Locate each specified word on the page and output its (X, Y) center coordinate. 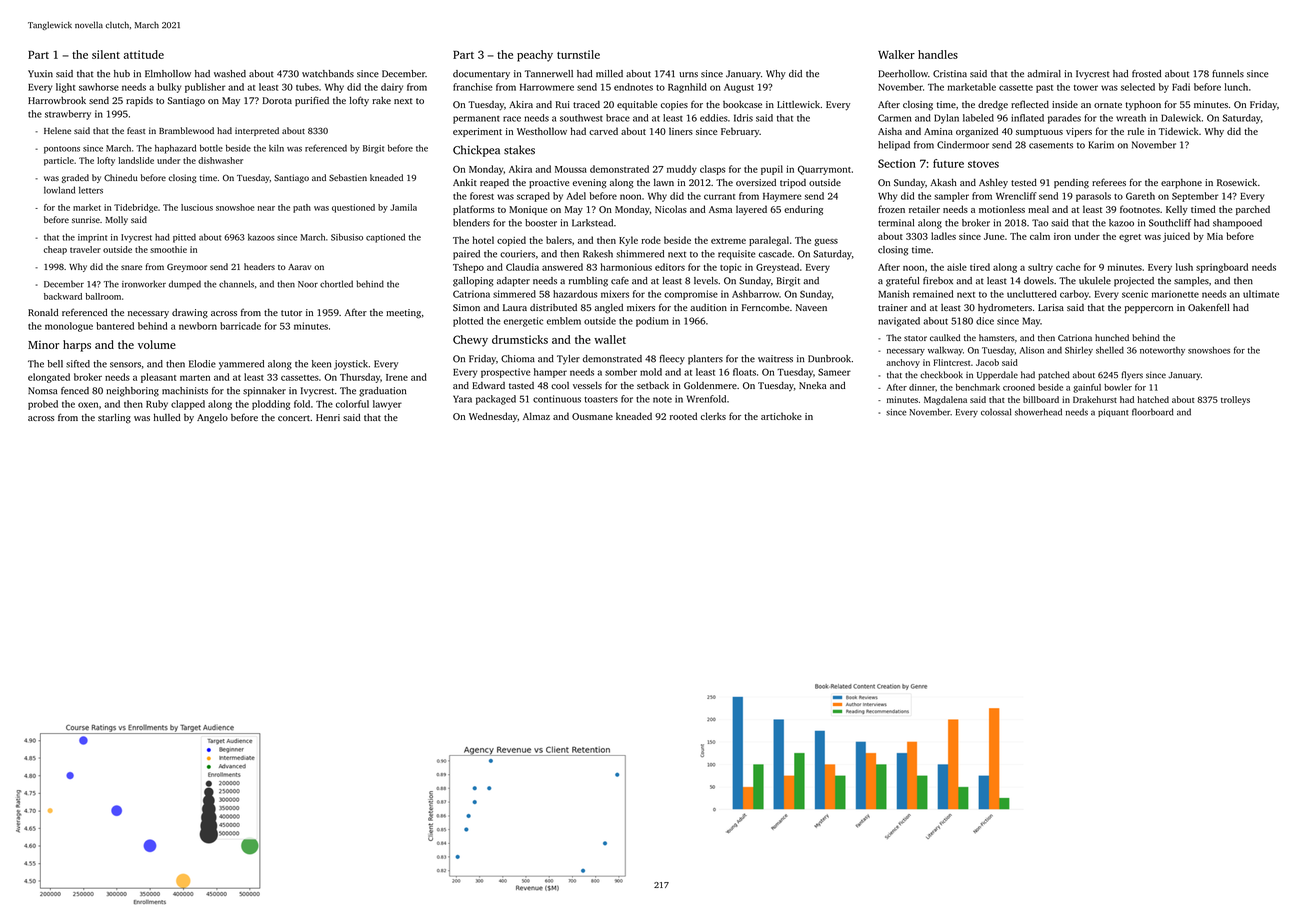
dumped (185, 285)
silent (106, 54)
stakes (519, 150)
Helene (57, 130)
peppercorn (1149, 309)
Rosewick (1237, 182)
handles (938, 54)
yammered (241, 365)
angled (609, 309)
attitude (144, 54)
